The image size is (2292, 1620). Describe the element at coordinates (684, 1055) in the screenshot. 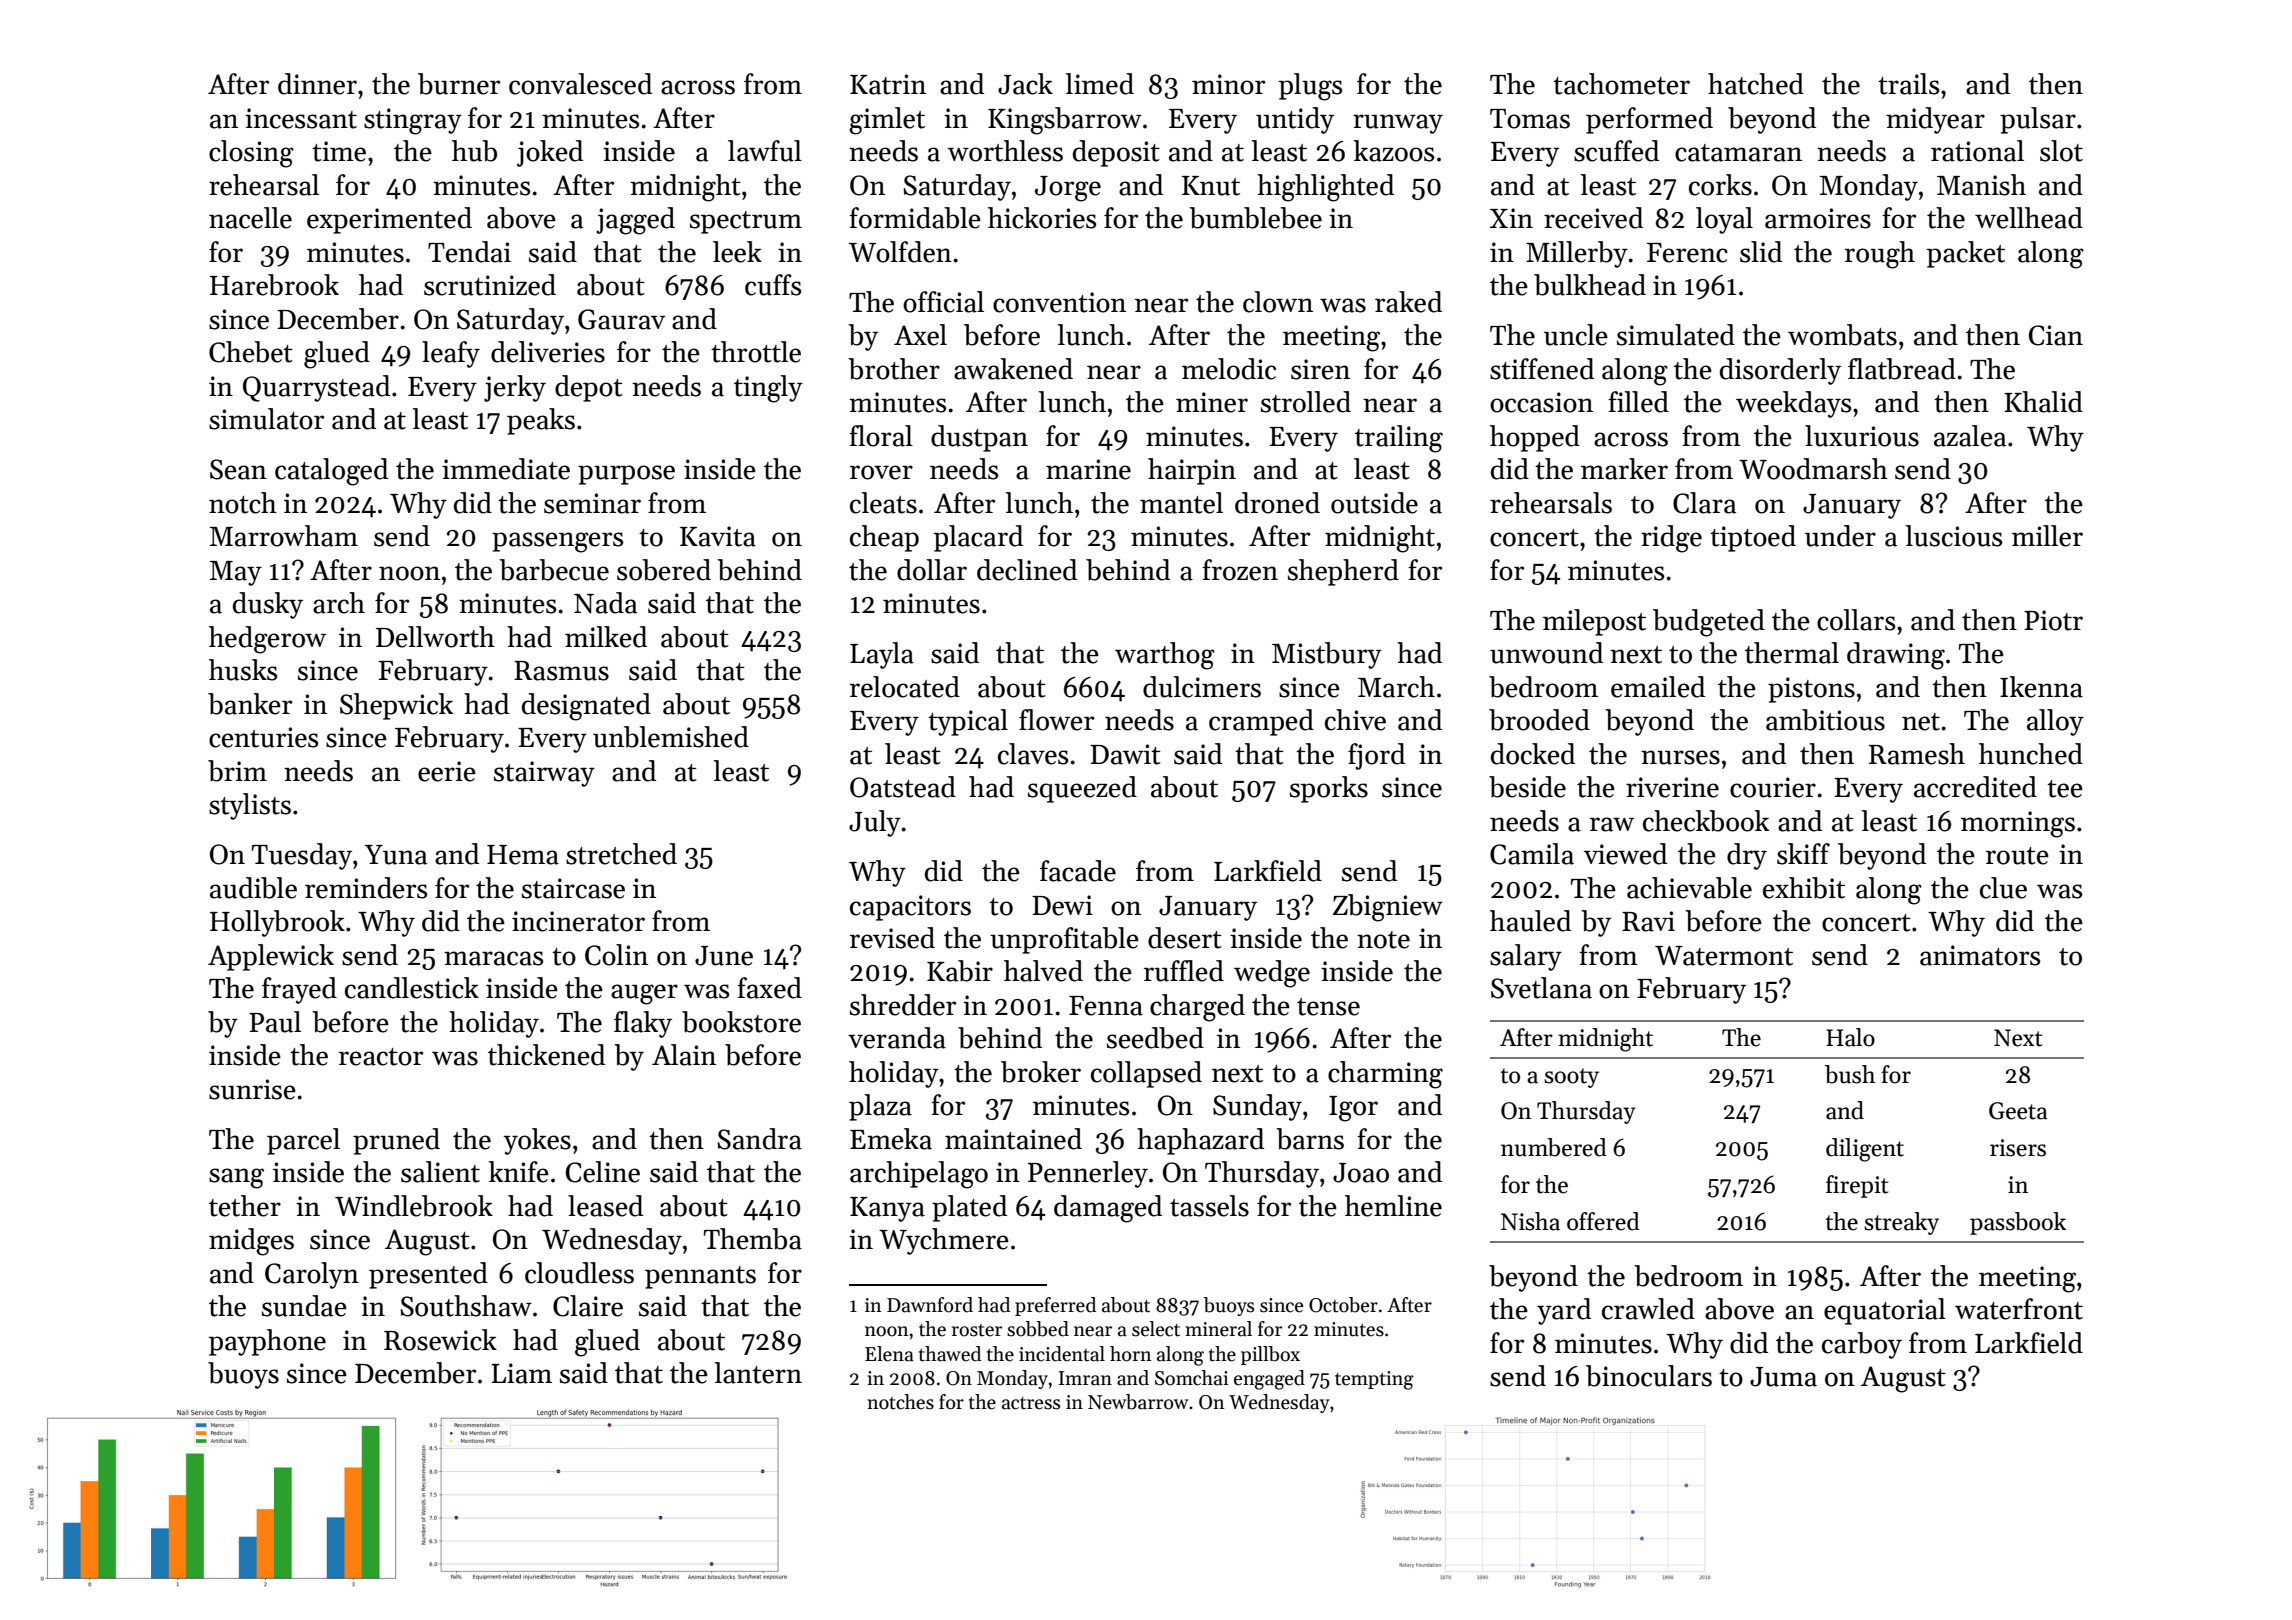

I see `Alain` at that location.
